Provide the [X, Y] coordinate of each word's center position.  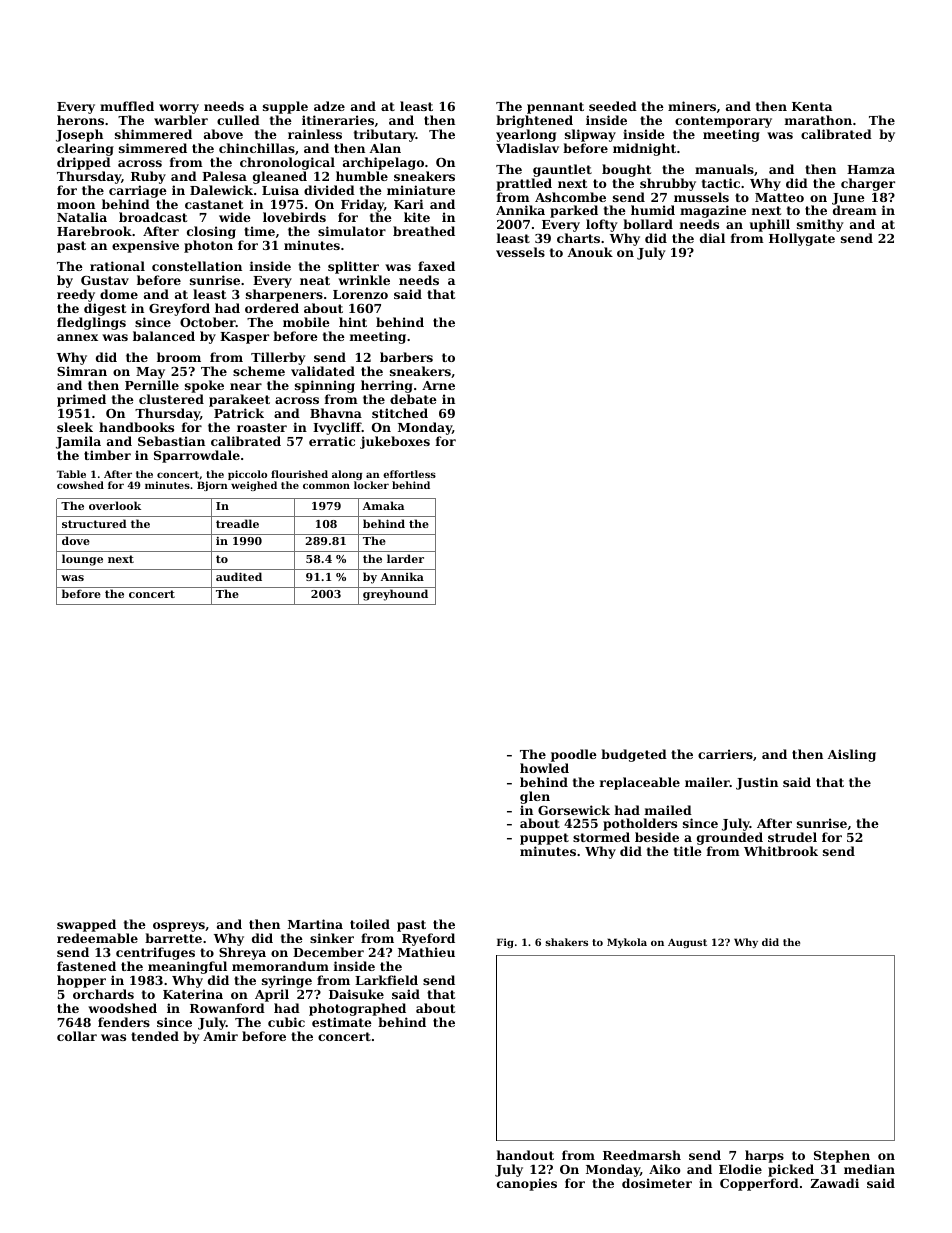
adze [329, 106]
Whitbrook [781, 851]
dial [712, 238]
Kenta [812, 106]
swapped [86, 925]
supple [285, 107]
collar [77, 1036]
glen [535, 797]
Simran [82, 371]
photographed [357, 1009]
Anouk [590, 252]
